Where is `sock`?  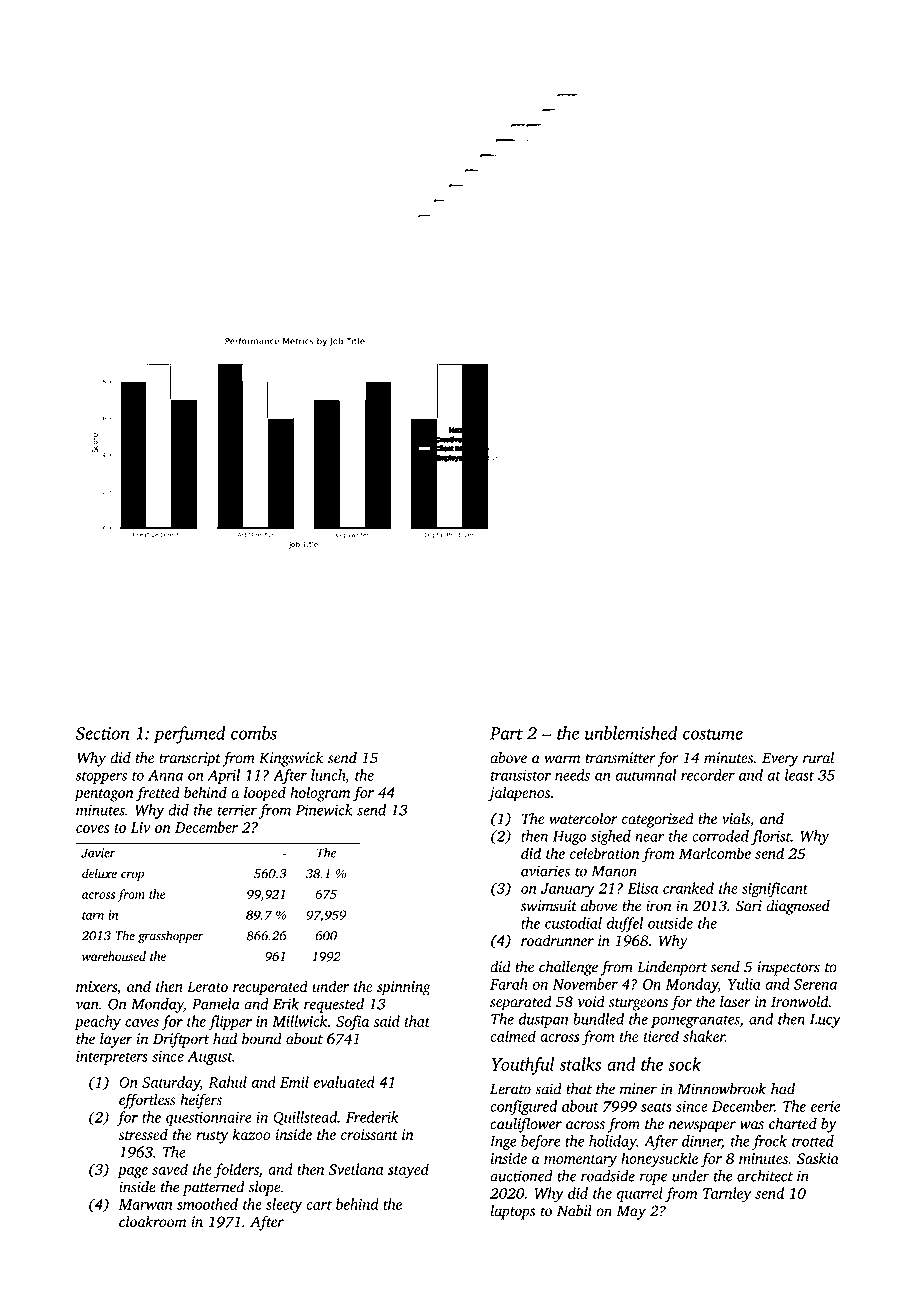 sock is located at coordinates (684, 1064).
